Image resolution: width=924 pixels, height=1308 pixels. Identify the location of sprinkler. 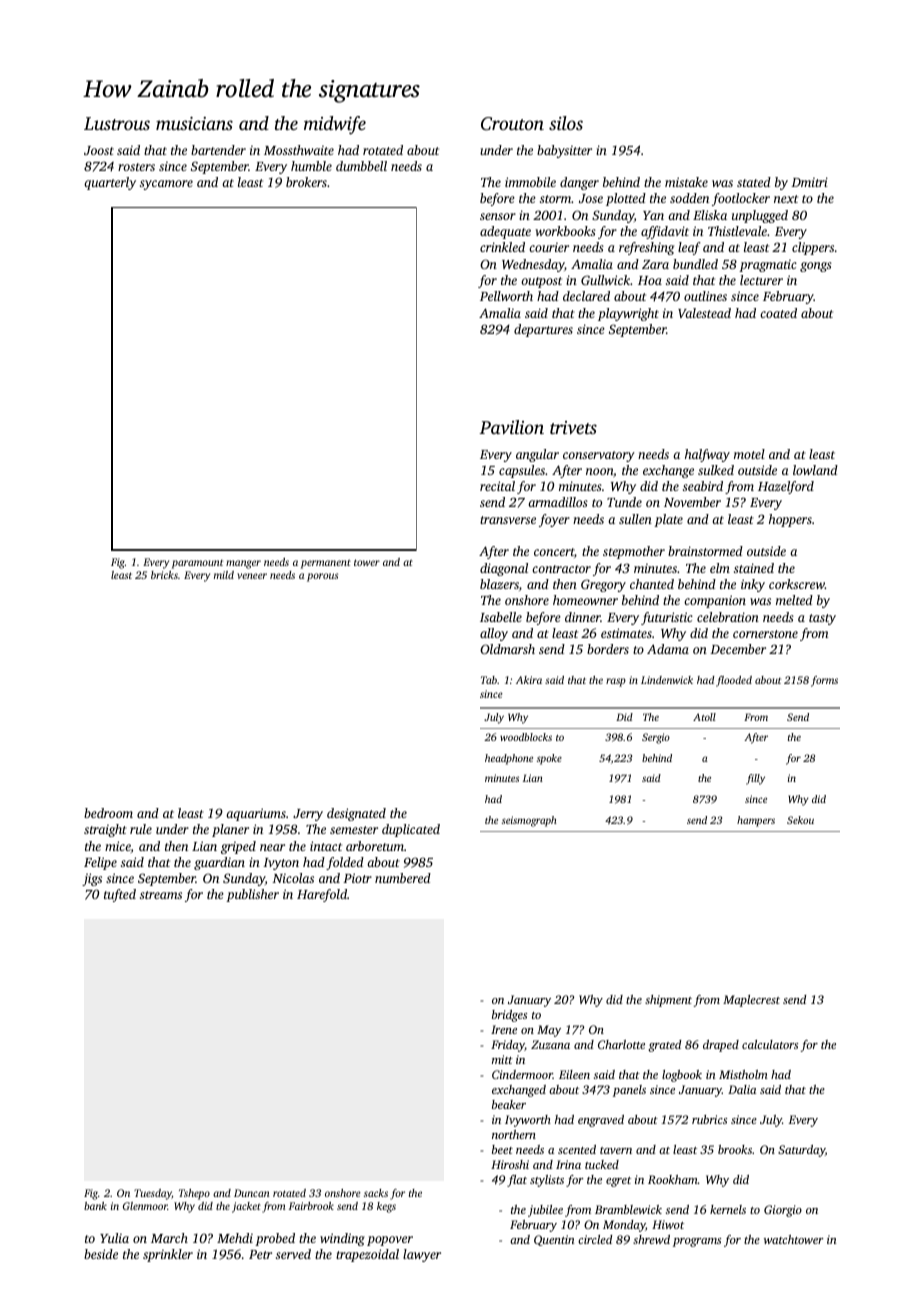
(168, 1255).
